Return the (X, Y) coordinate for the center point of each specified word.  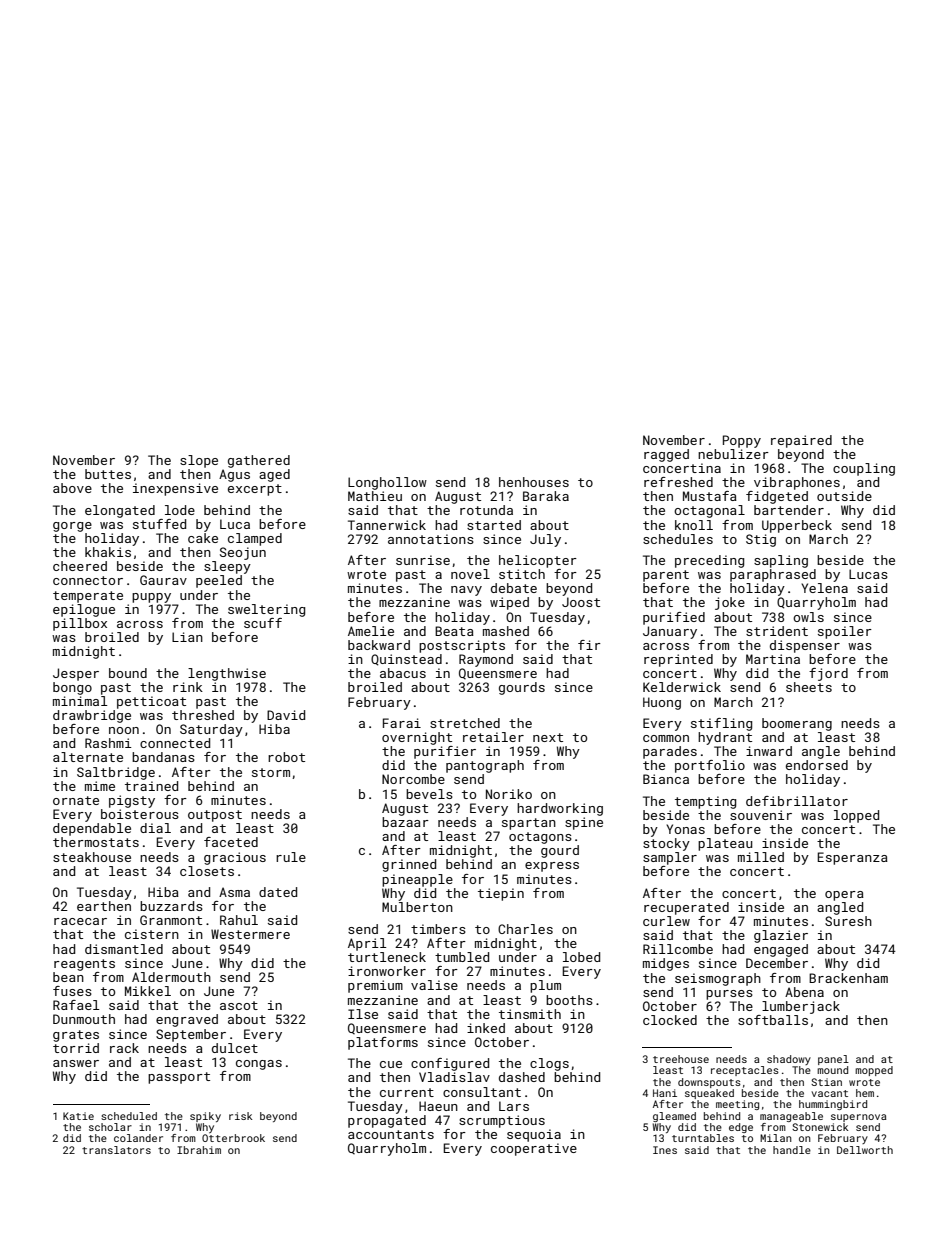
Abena (804, 992)
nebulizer (733, 454)
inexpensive (175, 489)
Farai (402, 723)
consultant (482, 1092)
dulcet (235, 1048)
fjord (828, 674)
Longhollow (387, 483)
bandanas (163, 757)
